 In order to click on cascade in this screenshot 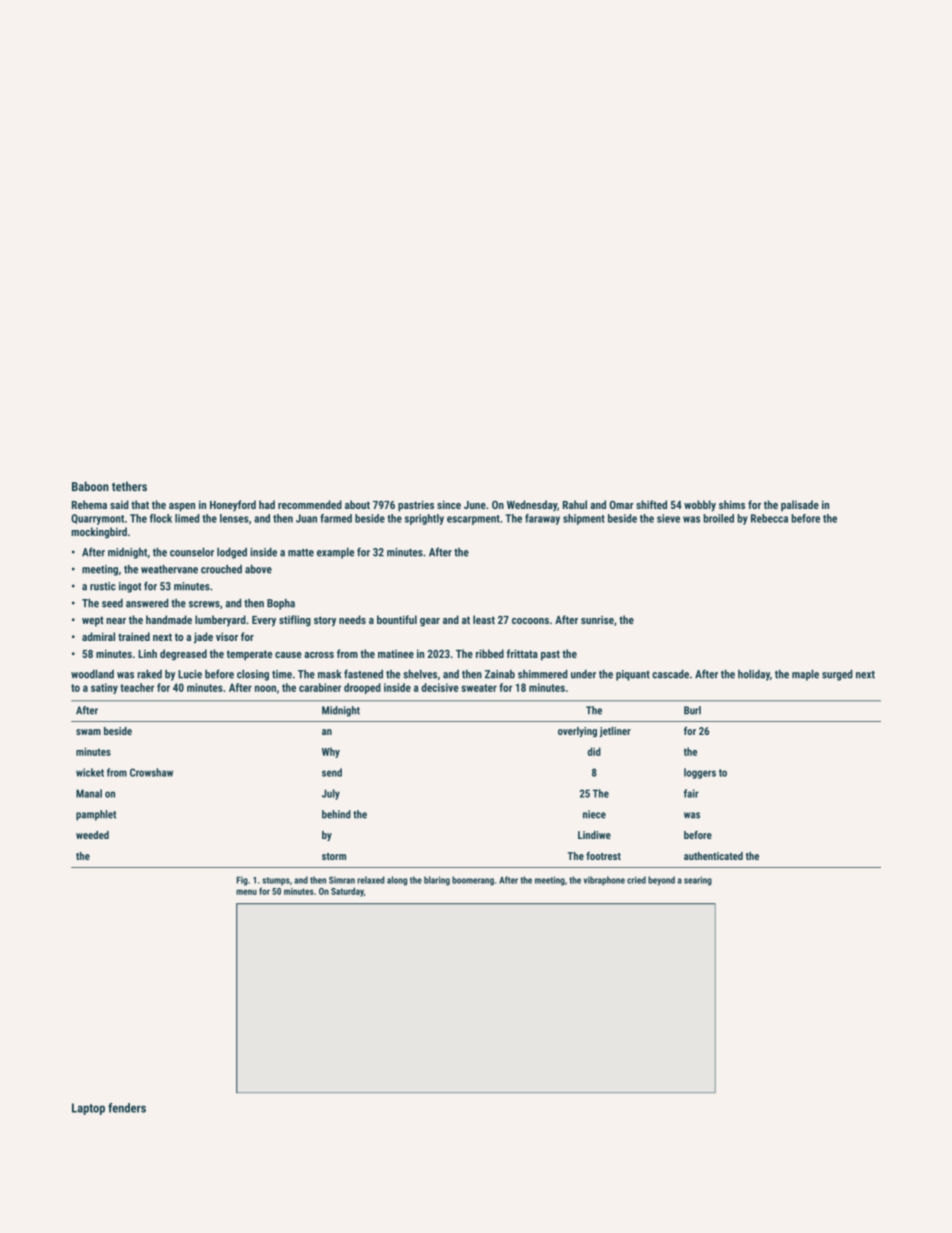, I will do `click(670, 674)`.
